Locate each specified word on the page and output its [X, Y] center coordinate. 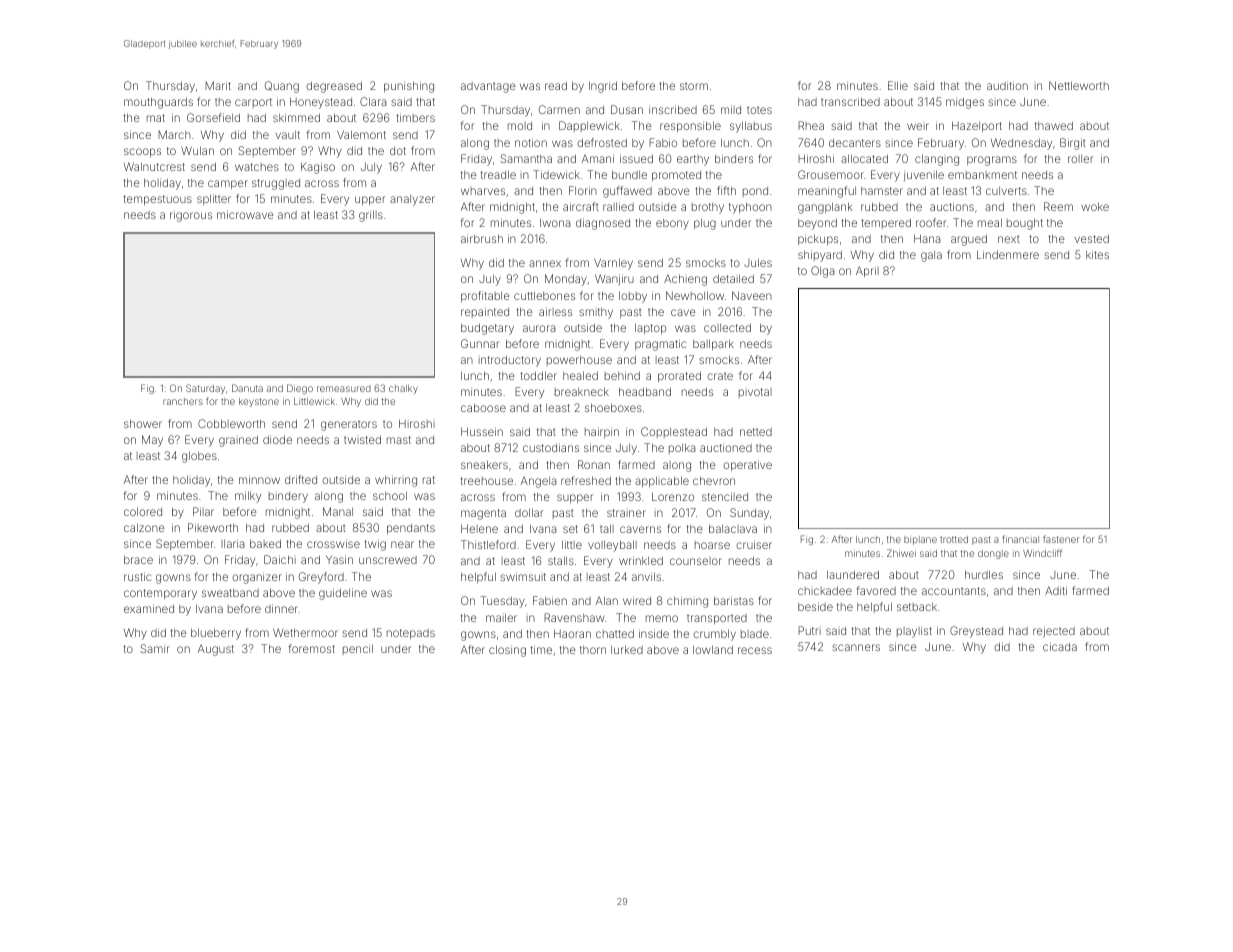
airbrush [482, 238]
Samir [155, 648]
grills [371, 216]
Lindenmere [1008, 254]
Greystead [976, 632]
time [541, 649]
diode [277, 439]
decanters [855, 143]
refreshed [586, 480]
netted [756, 432]
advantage [488, 87]
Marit [218, 85]
